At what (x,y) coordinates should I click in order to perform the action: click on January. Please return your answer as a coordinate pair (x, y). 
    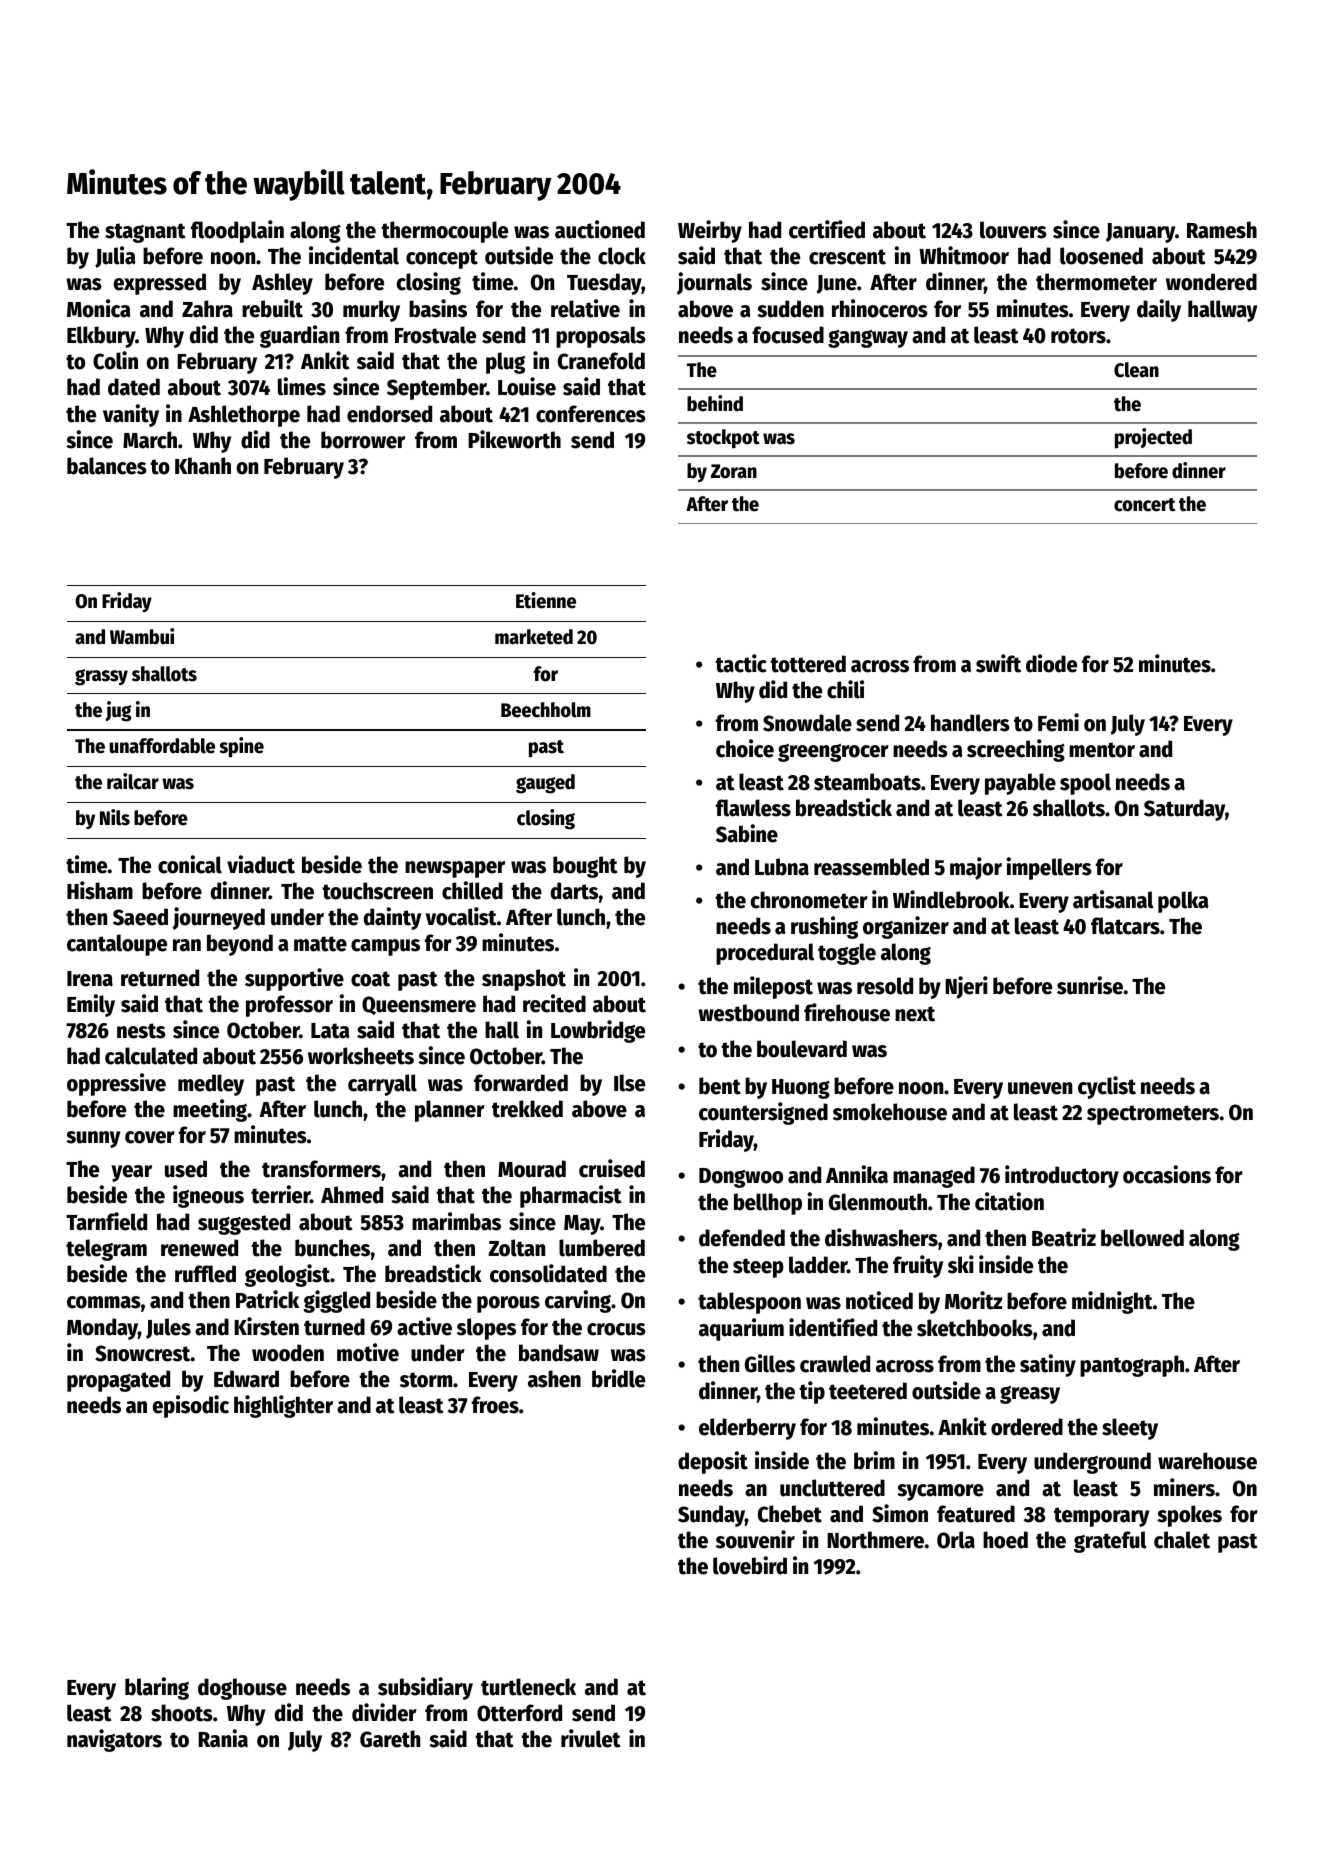
    Looking at the image, I should click on (1140, 233).
